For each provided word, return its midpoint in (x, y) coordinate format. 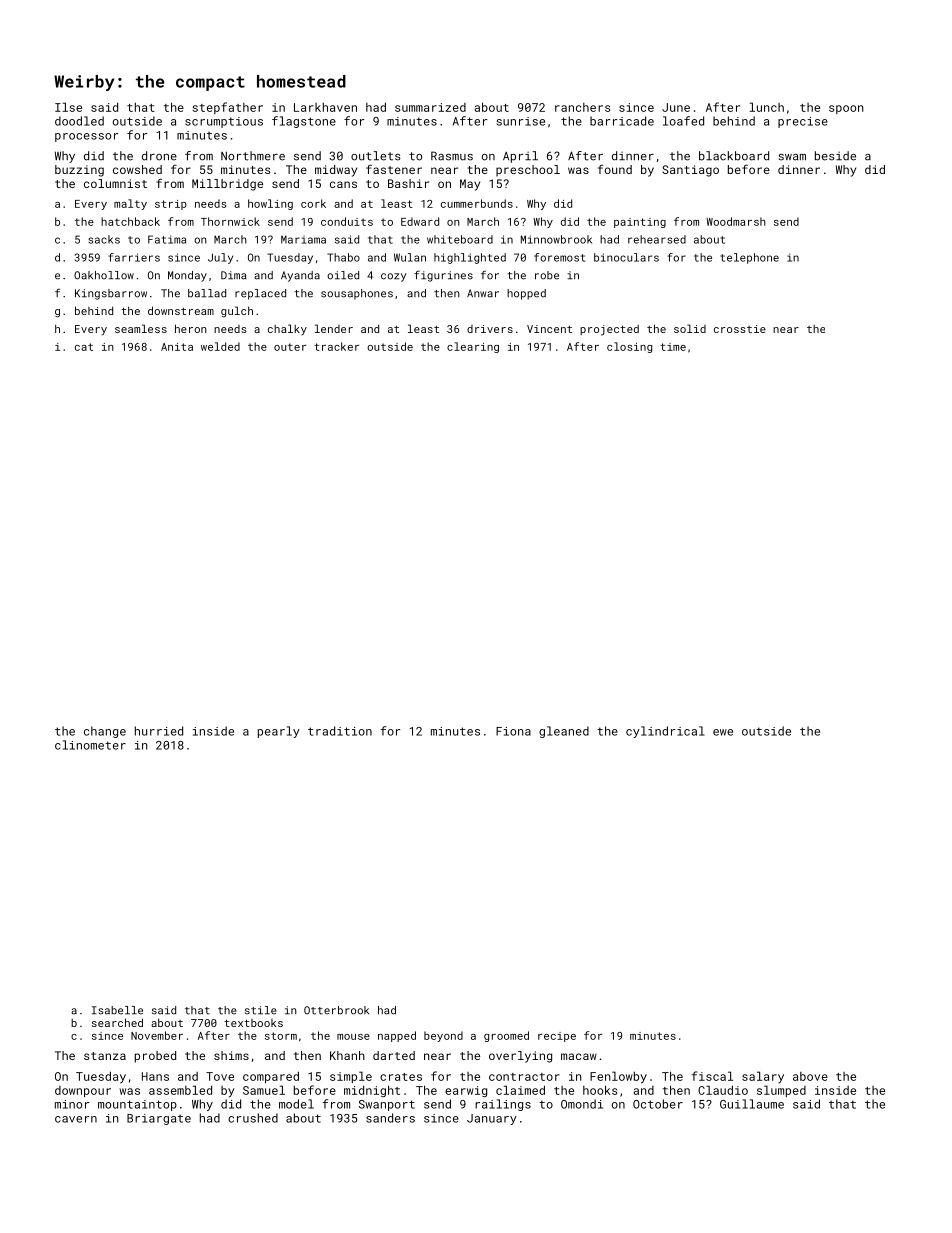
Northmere (253, 156)
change (105, 732)
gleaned (564, 732)
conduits (347, 221)
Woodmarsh (736, 221)
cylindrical (665, 732)
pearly (279, 732)
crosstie (740, 329)
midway (336, 171)
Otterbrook (336, 1010)
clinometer (90, 745)
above (810, 1076)
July (220, 258)
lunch (767, 107)
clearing (473, 347)
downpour (83, 1091)
